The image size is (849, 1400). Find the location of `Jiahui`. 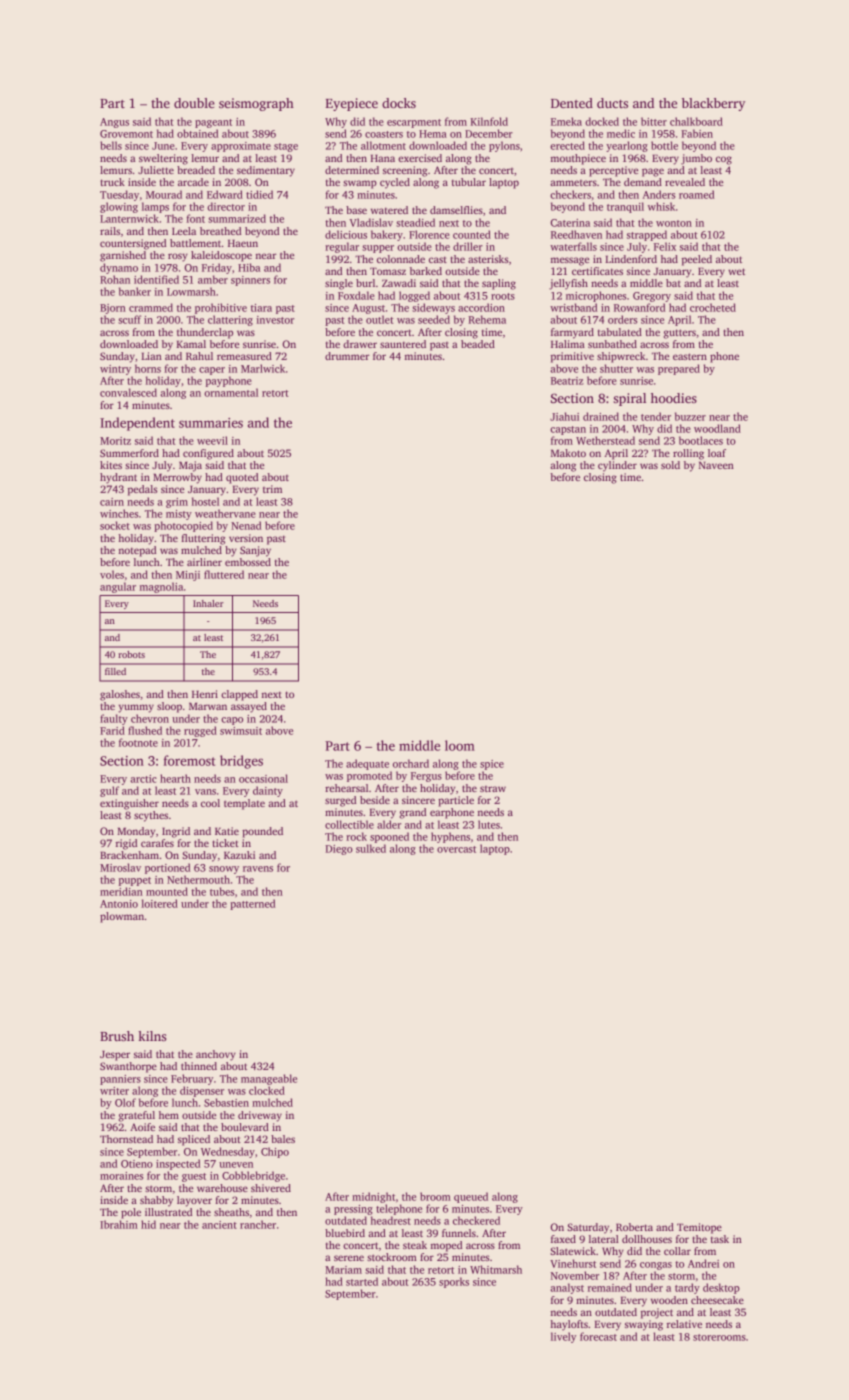

Jiahui is located at coordinates (564, 416).
